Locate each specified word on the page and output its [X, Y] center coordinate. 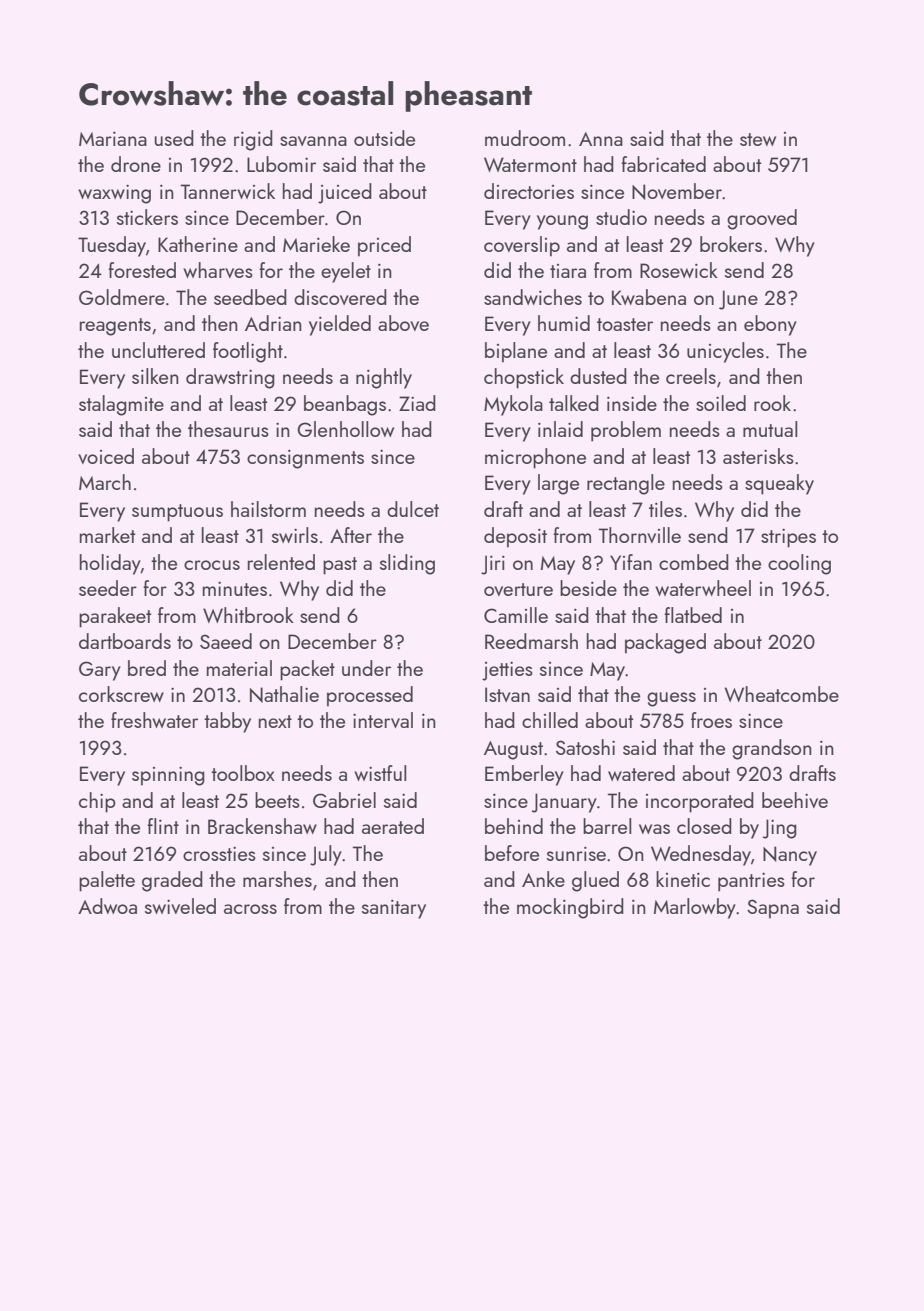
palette [107, 881]
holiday [110, 564]
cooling [799, 564]
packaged [665, 643]
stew [758, 139]
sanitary [394, 909]
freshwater [154, 720]
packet [307, 670]
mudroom [525, 138]
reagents [115, 327]
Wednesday [701, 855]
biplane [516, 352]
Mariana [113, 138]
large [558, 484]
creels [691, 376]
